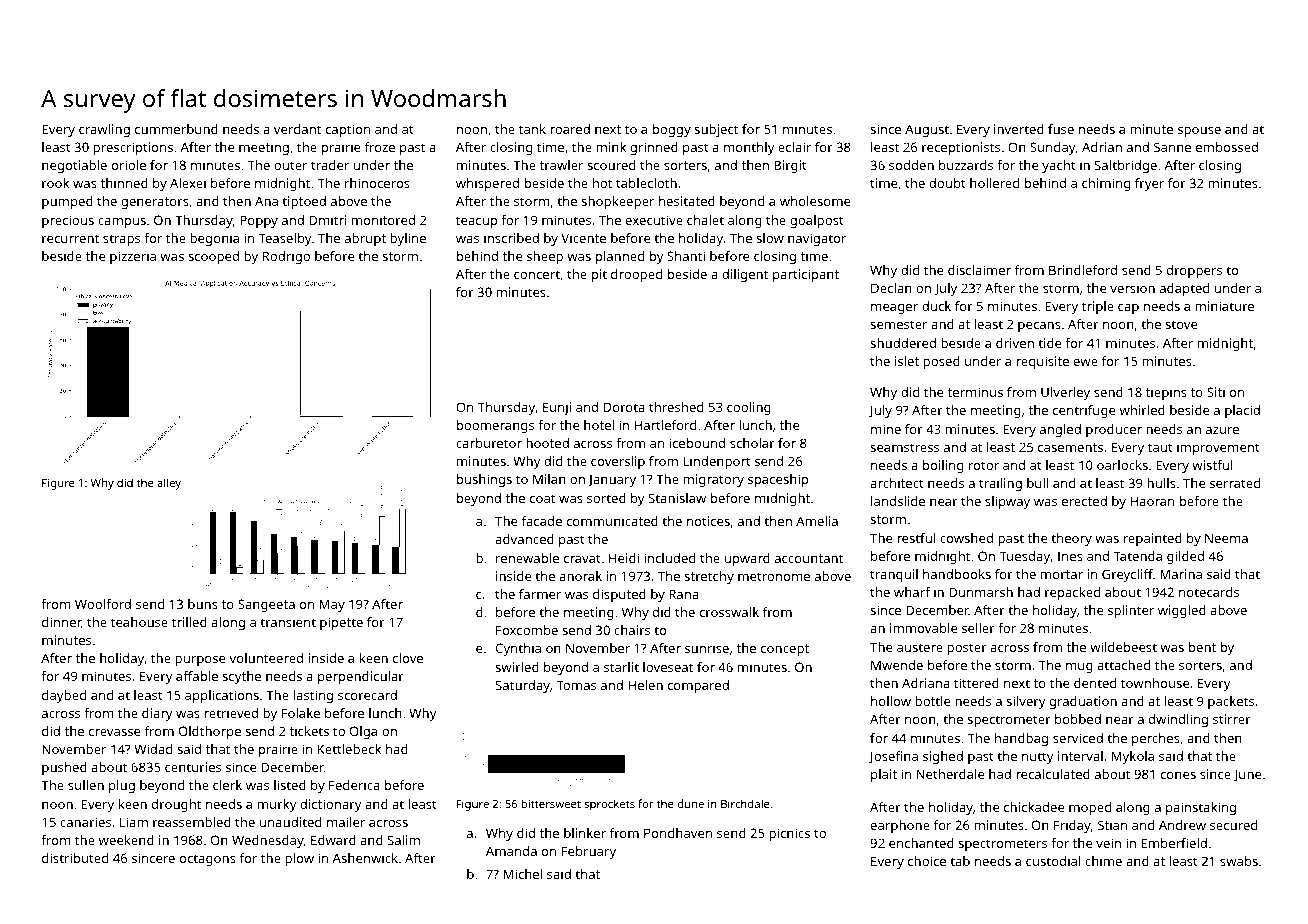  Describe the element at coordinates (745, 275) in the document. I see `diligent` at that location.
